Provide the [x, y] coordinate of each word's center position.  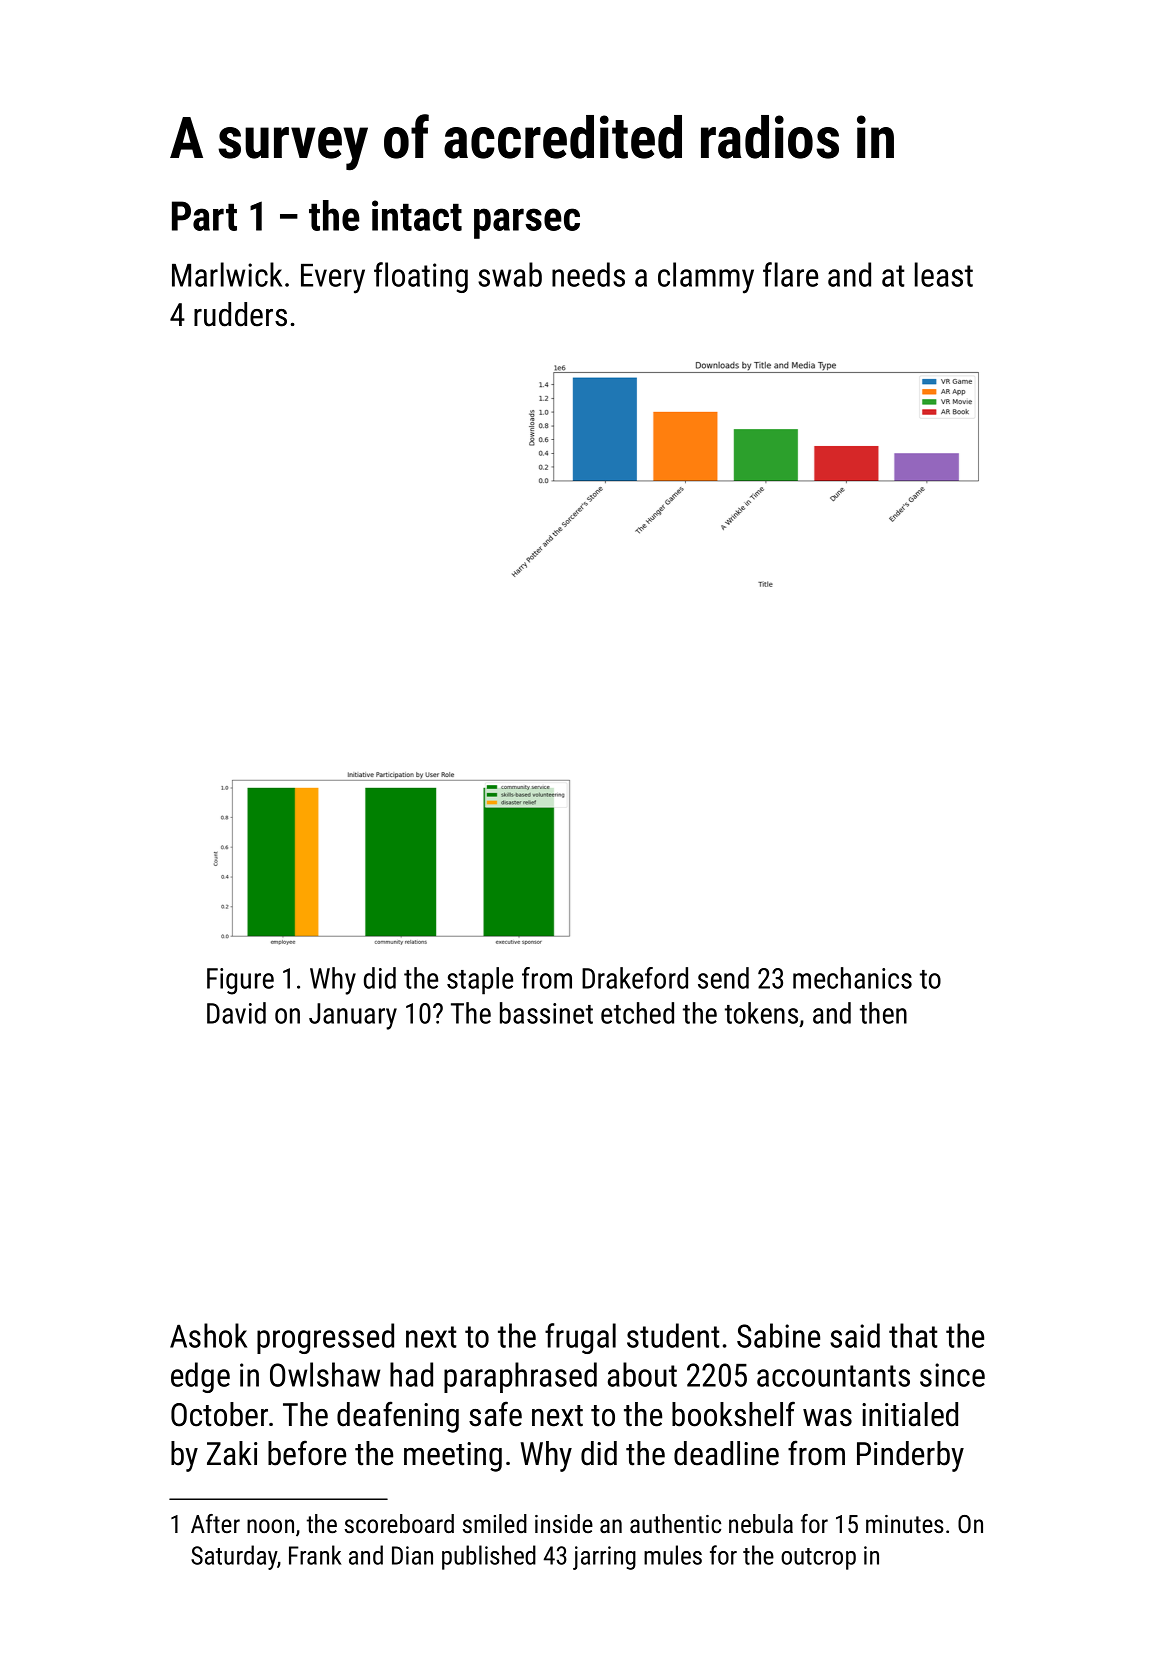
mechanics [852, 978]
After [215, 1523]
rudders [240, 314]
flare [790, 274]
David [236, 1013]
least [944, 274]
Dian [412, 1555]
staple [480, 981]
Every [333, 279]
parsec [527, 223]
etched [637, 1013]
